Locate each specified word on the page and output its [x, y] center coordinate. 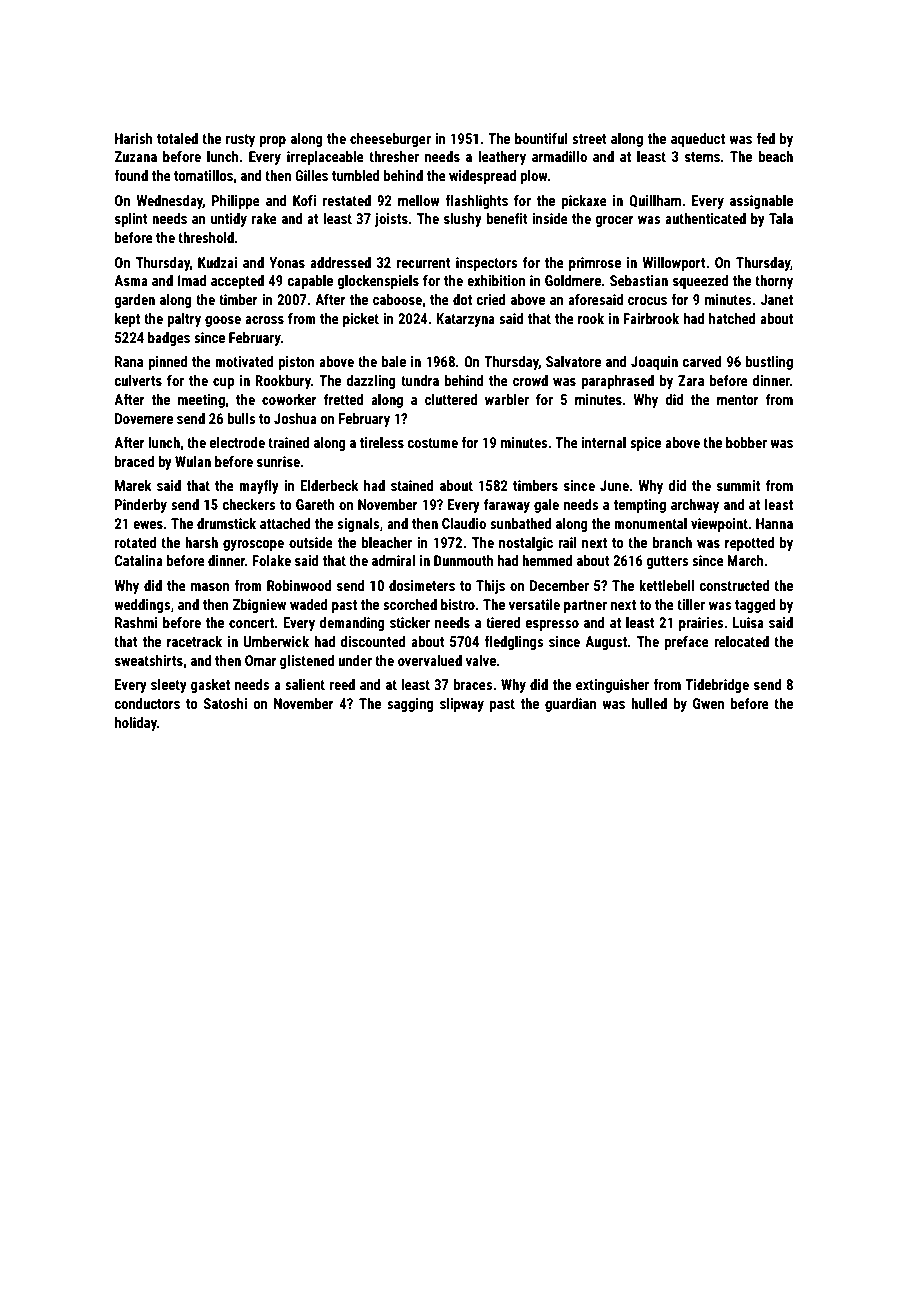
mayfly [259, 486]
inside [550, 218]
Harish [134, 138]
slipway [462, 705]
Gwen [709, 703]
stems [702, 157]
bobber [746, 442]
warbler [507, 399]
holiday [136, 724]
